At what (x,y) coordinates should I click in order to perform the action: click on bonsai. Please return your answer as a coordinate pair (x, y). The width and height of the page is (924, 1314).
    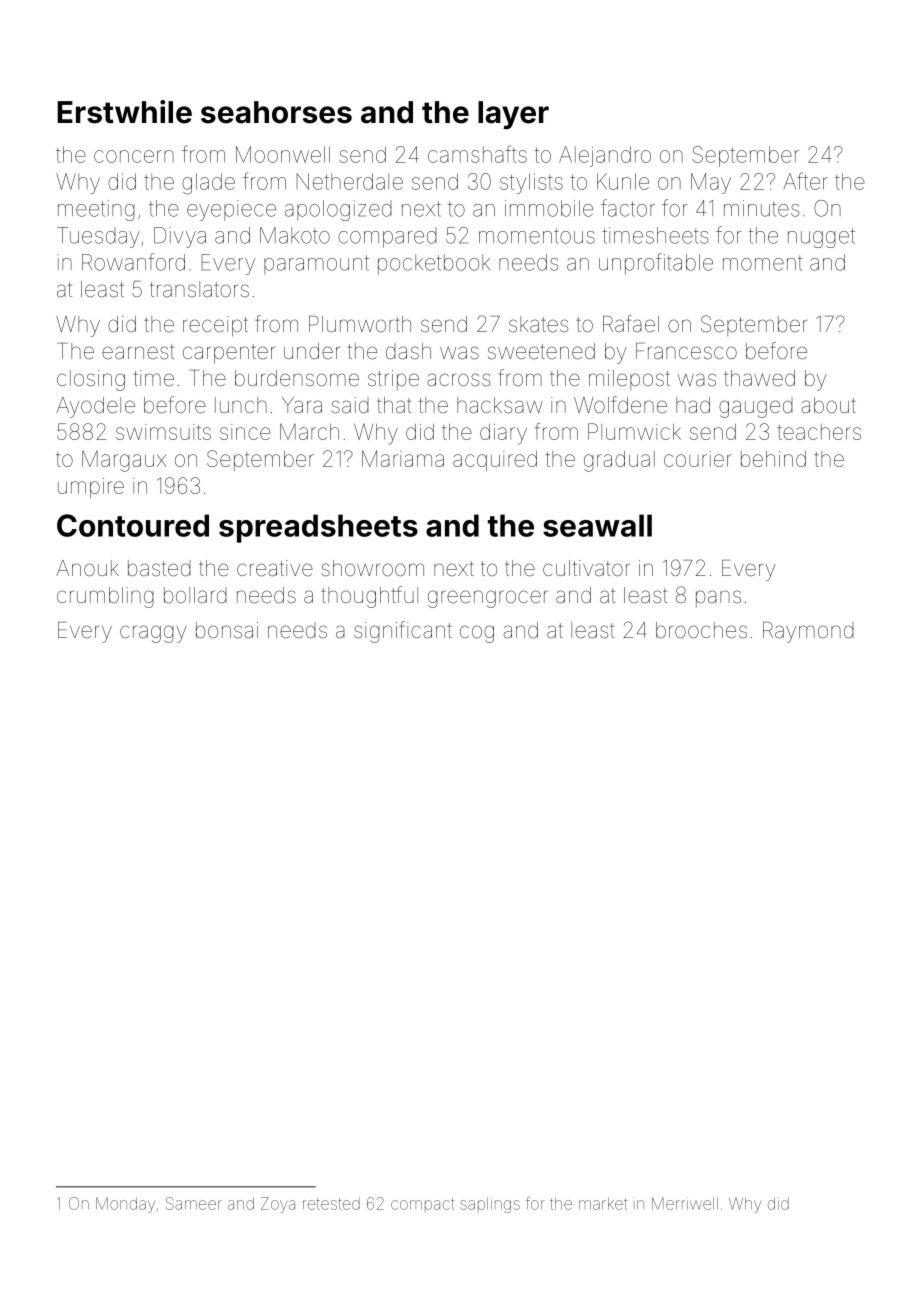
    Looking at the image, I should click on (227, 630).
